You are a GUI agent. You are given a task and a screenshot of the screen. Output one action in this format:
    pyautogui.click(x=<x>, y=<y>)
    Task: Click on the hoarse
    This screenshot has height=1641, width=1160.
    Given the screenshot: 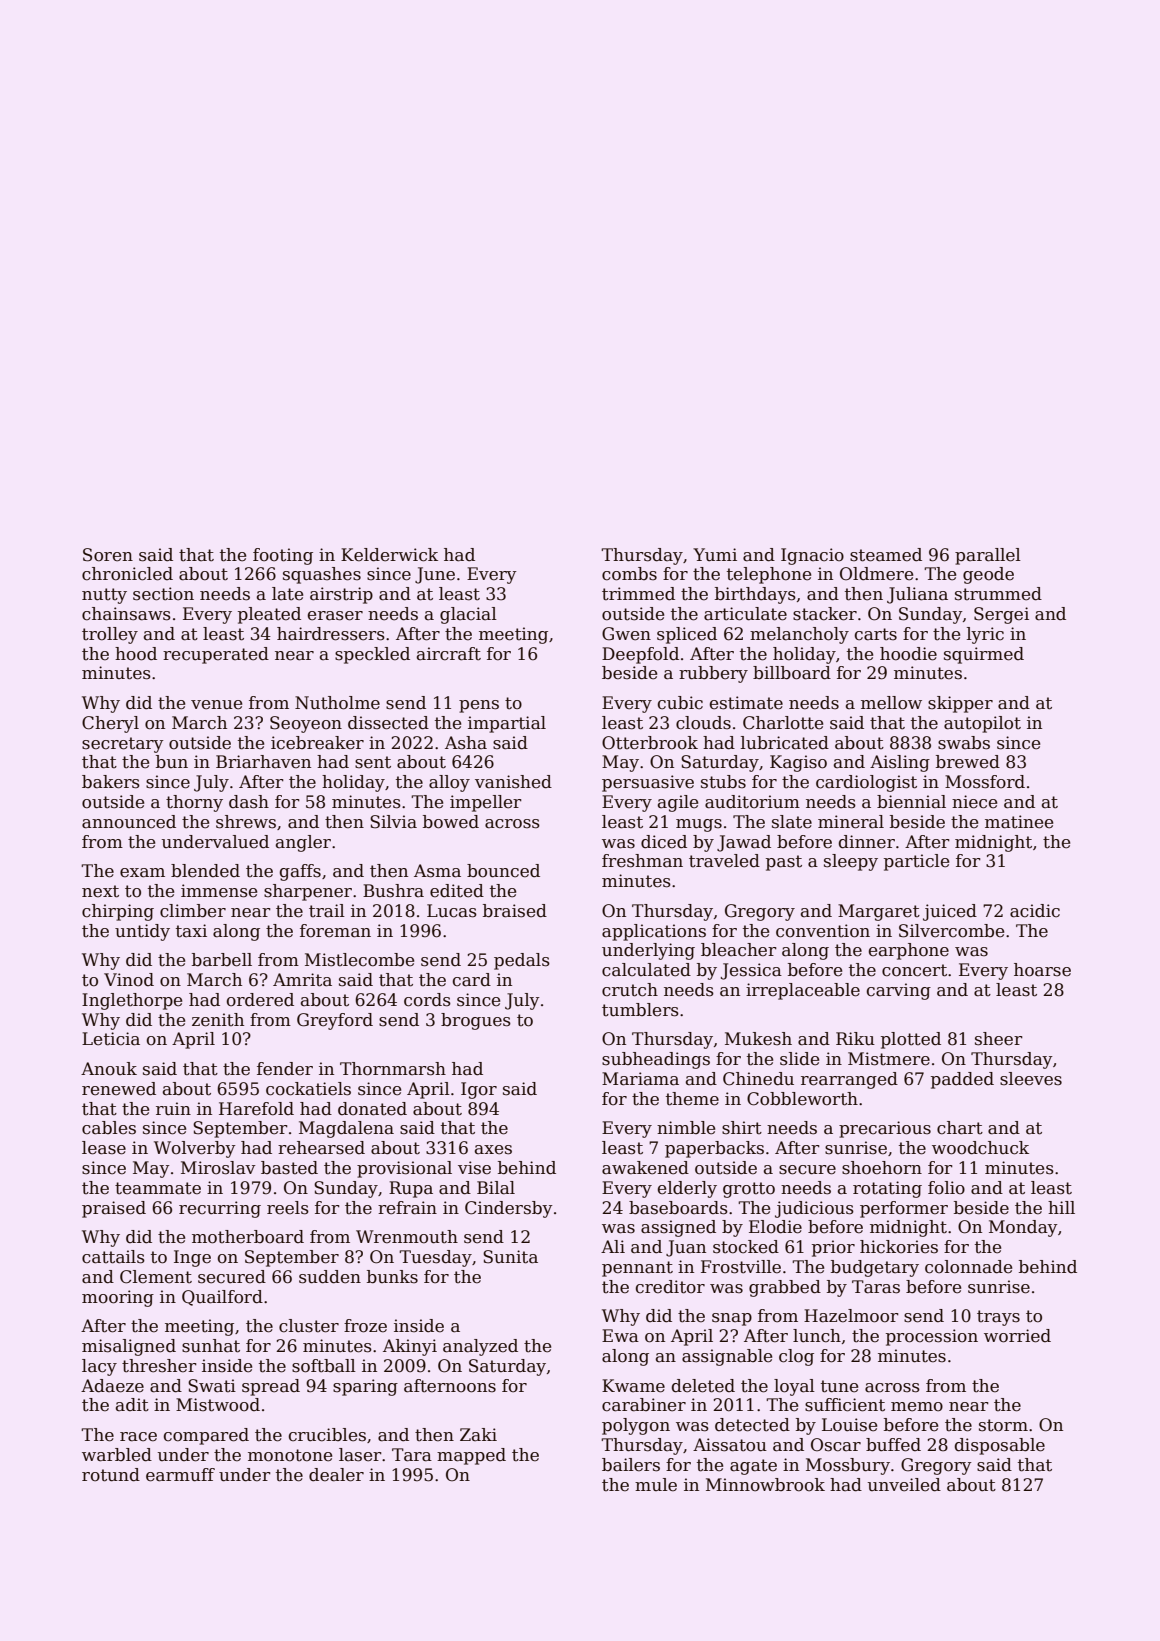 What is the action you would take?
    pyautogui.click(x=1042, y=970)
